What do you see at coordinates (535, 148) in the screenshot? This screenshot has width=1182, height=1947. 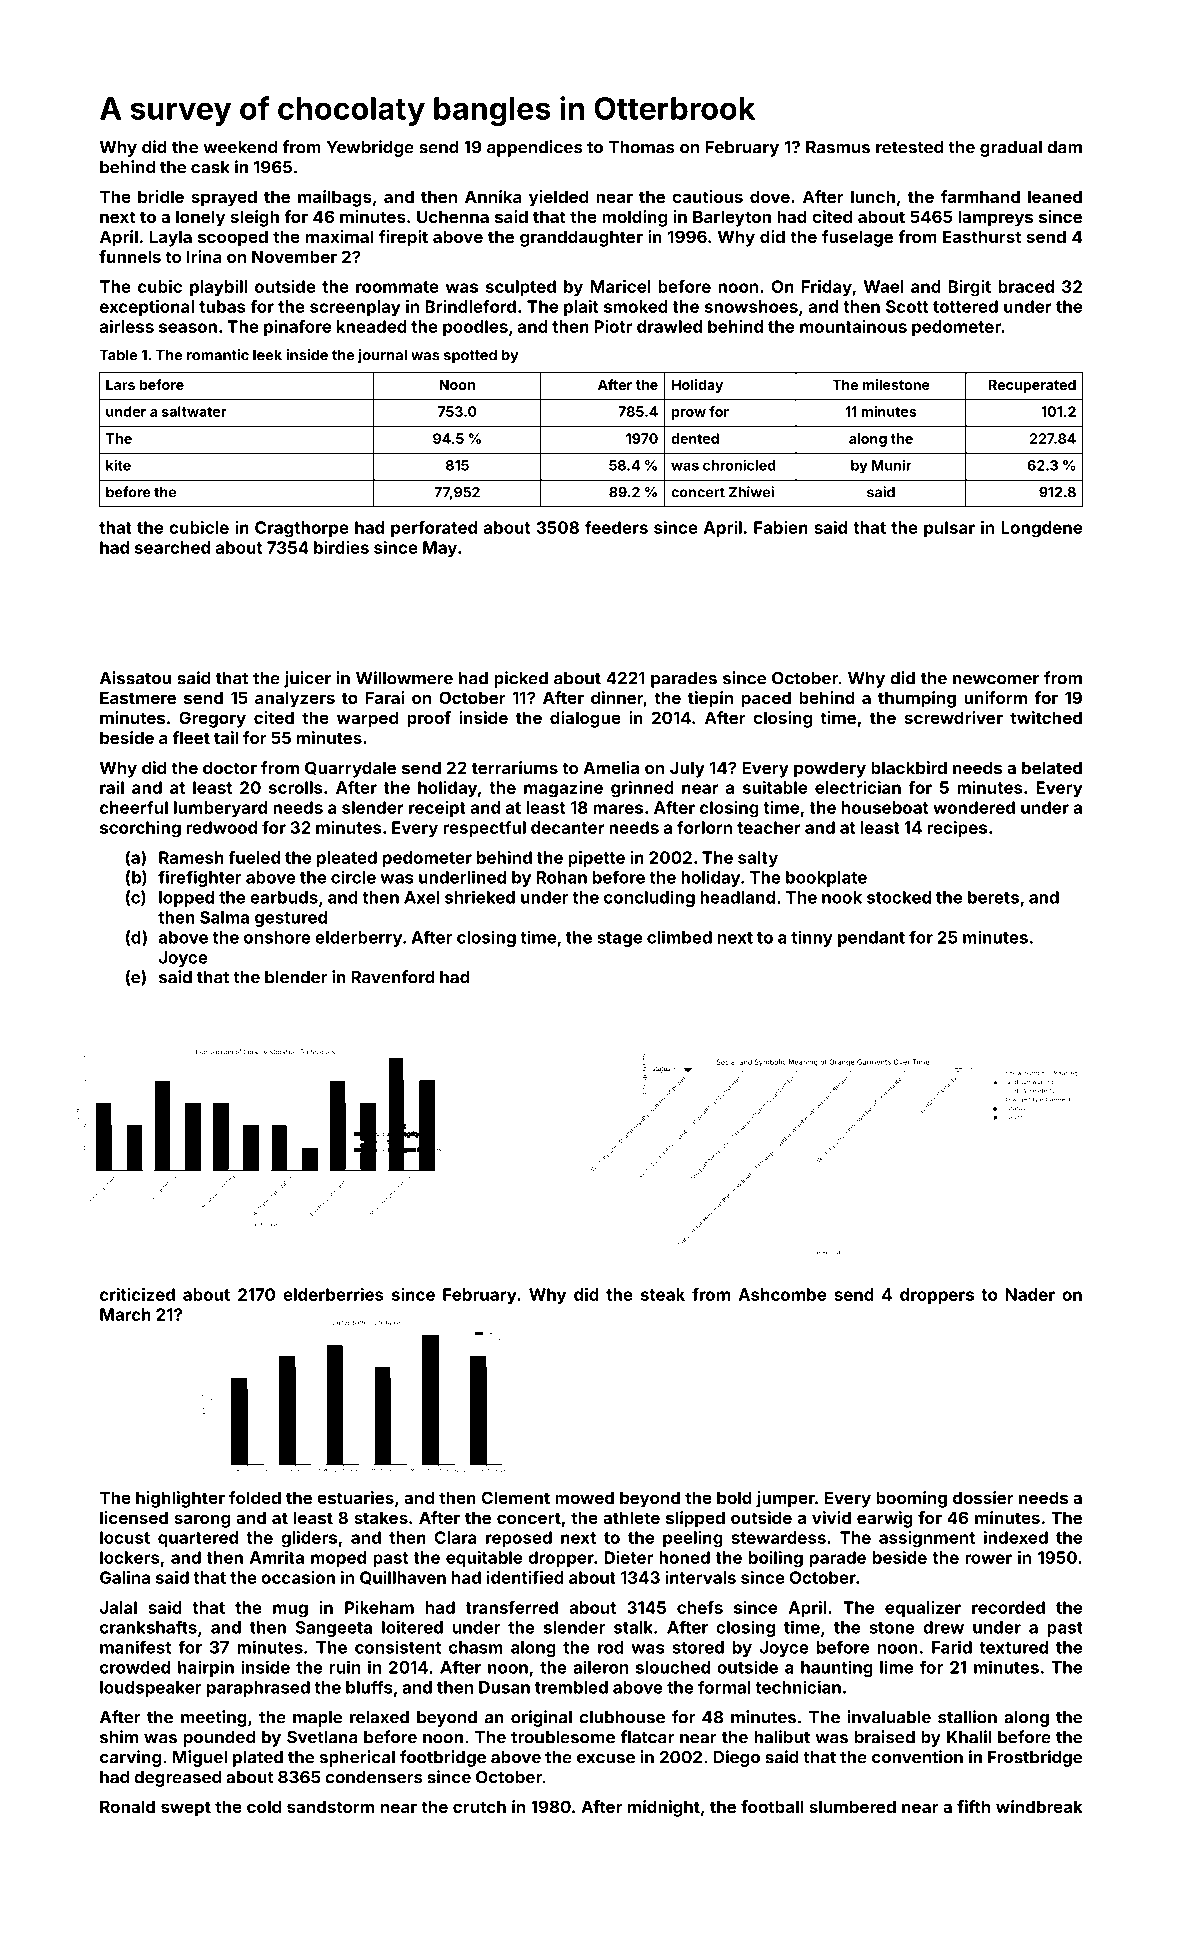 I see `appendices` at bounding box center [535, 148].
